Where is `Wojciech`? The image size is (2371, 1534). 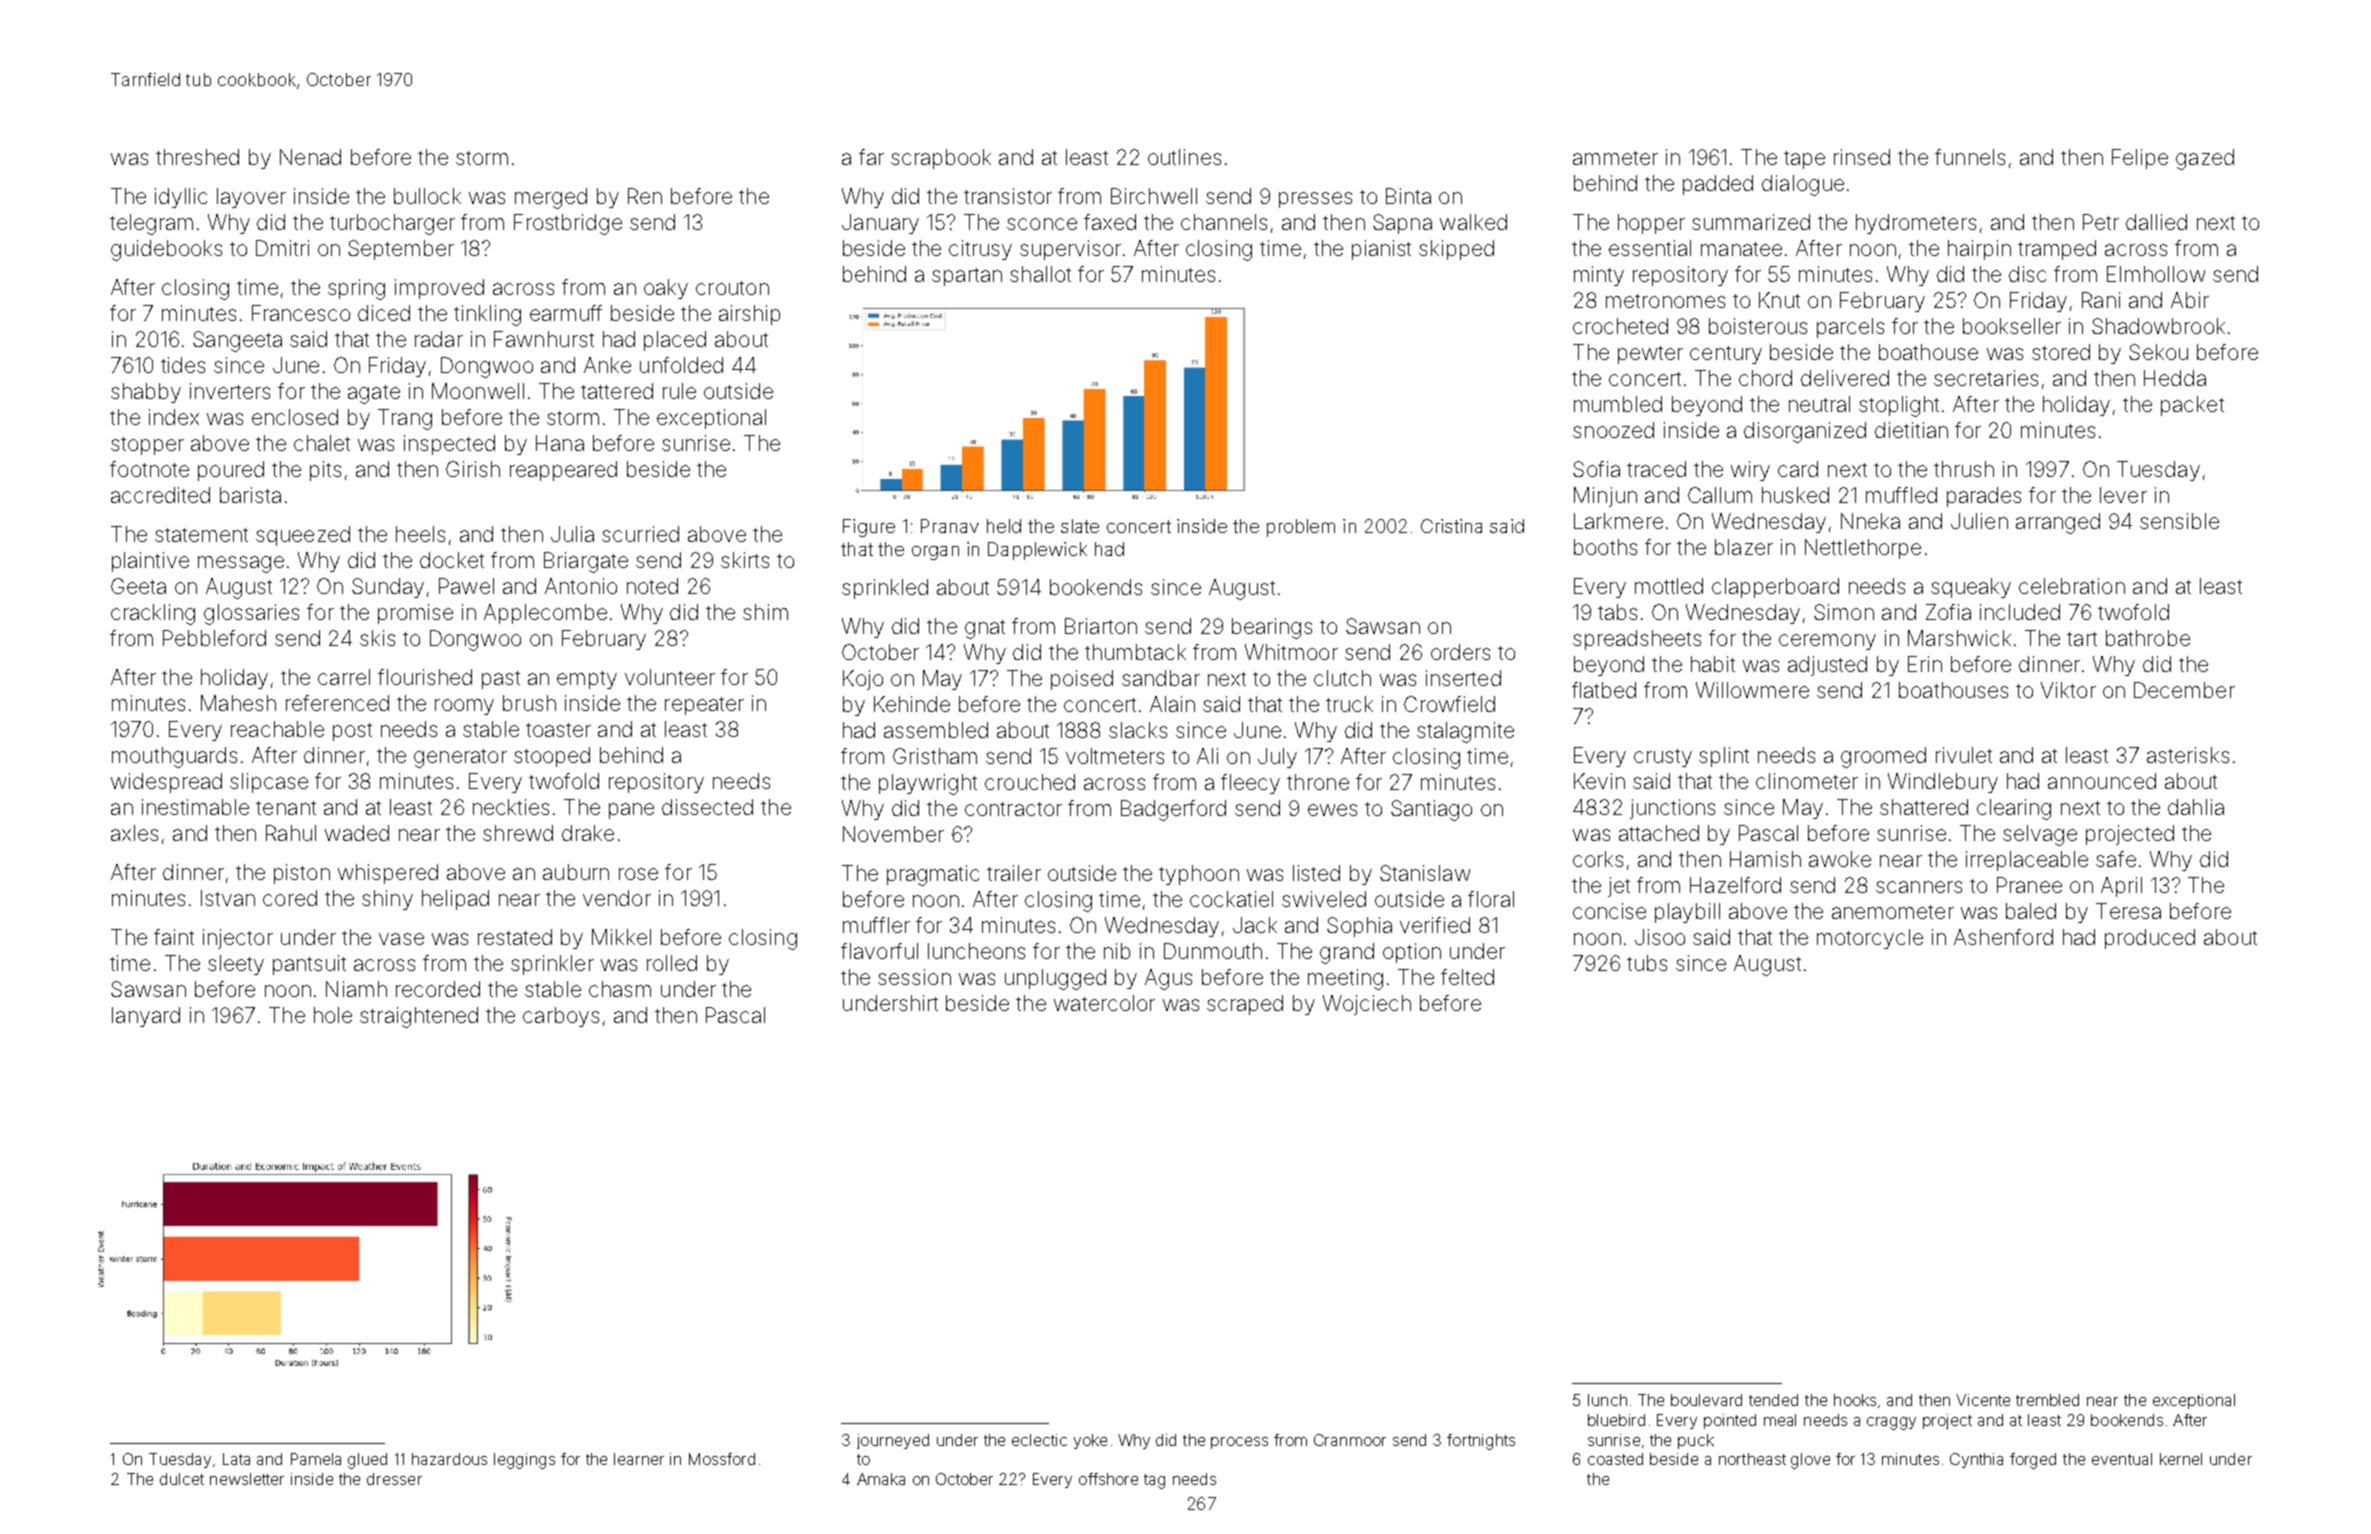
Wojciech is located at coordinates (1367, 1005).
